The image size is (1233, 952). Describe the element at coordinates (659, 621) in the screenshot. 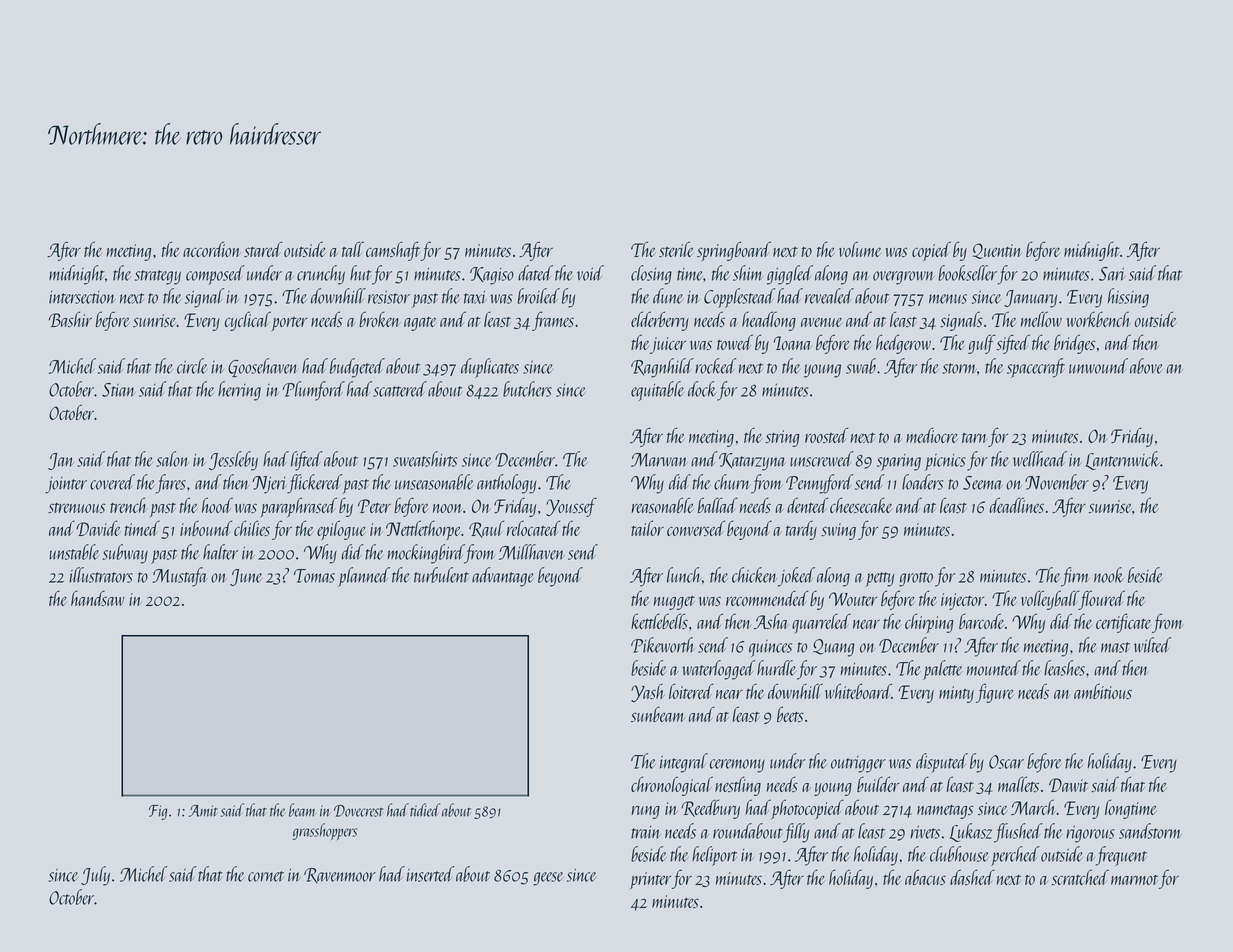

I see `kettlebells` at that location.
